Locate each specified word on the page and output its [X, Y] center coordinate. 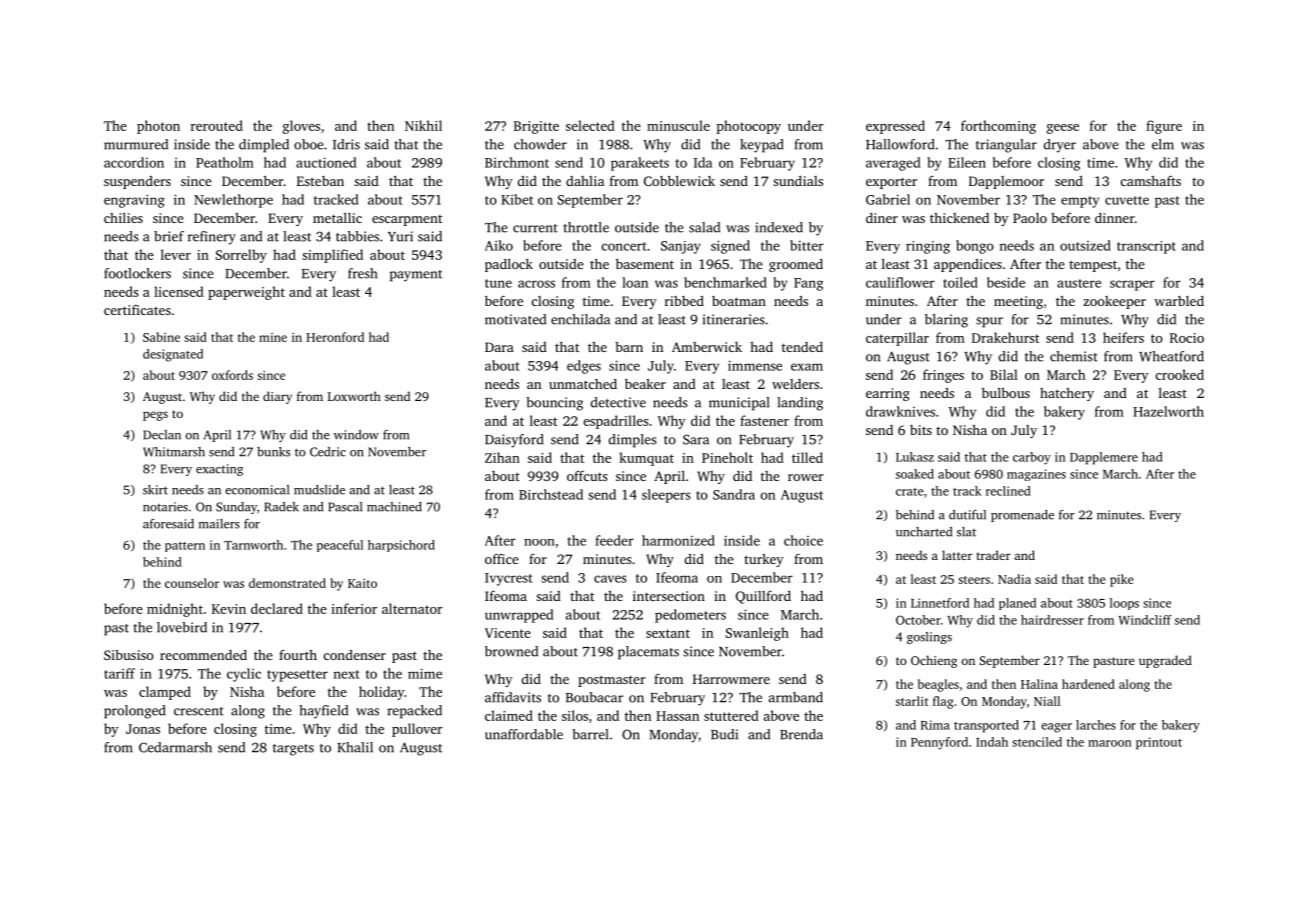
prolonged [135, 712]
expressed [895, 127]
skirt [155, 490]
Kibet [517, 199]
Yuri [400, 236]
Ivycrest [509, 579]
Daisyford [514, 441]
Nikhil [423, 125]
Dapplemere [1104, 458]
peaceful [340, 546]
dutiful [967, 515]
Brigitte [536, 127]
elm [1163, 144]
